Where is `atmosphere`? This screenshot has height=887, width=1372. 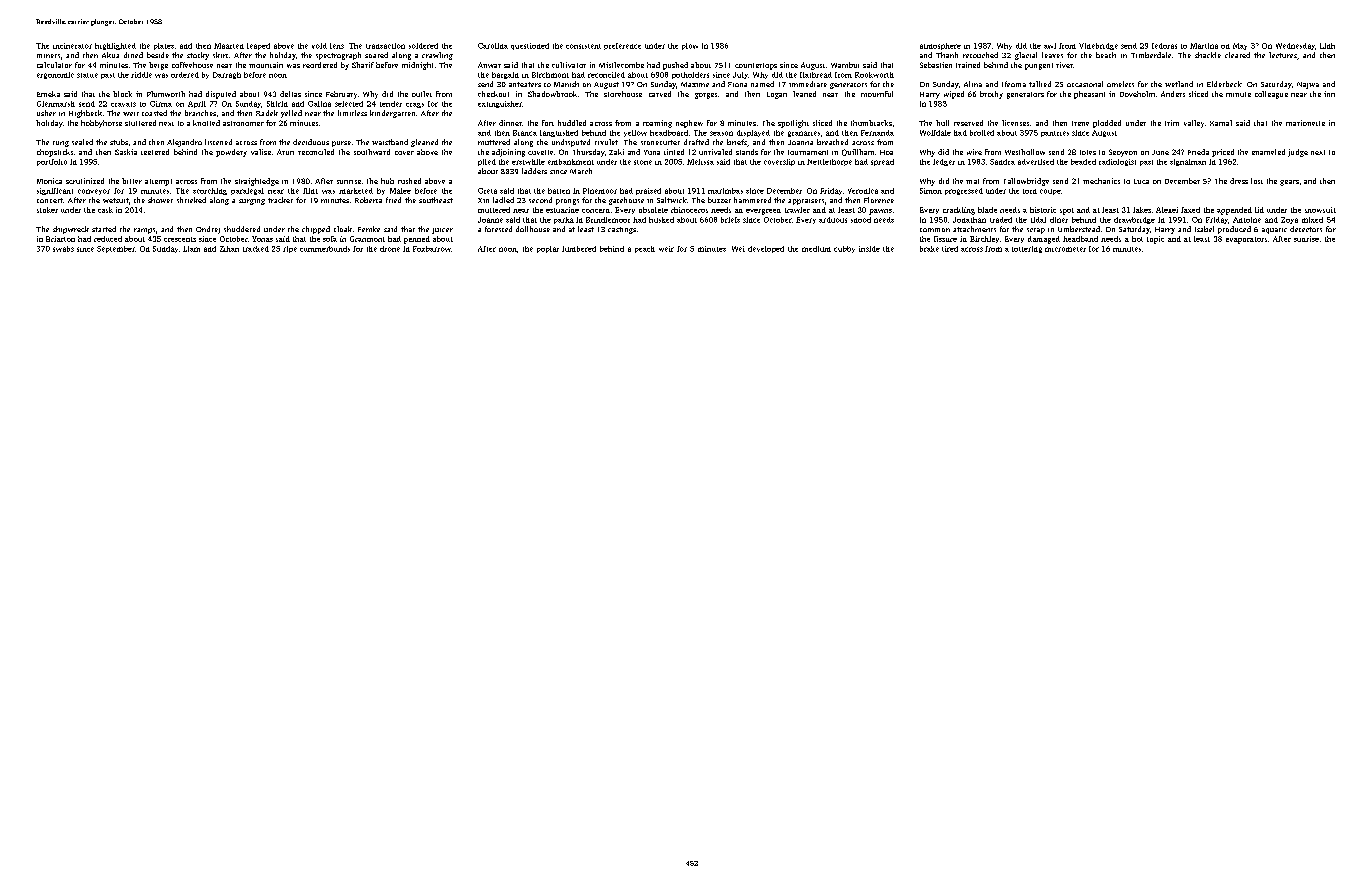
atmosphere is located at coordinates (940, 46).
